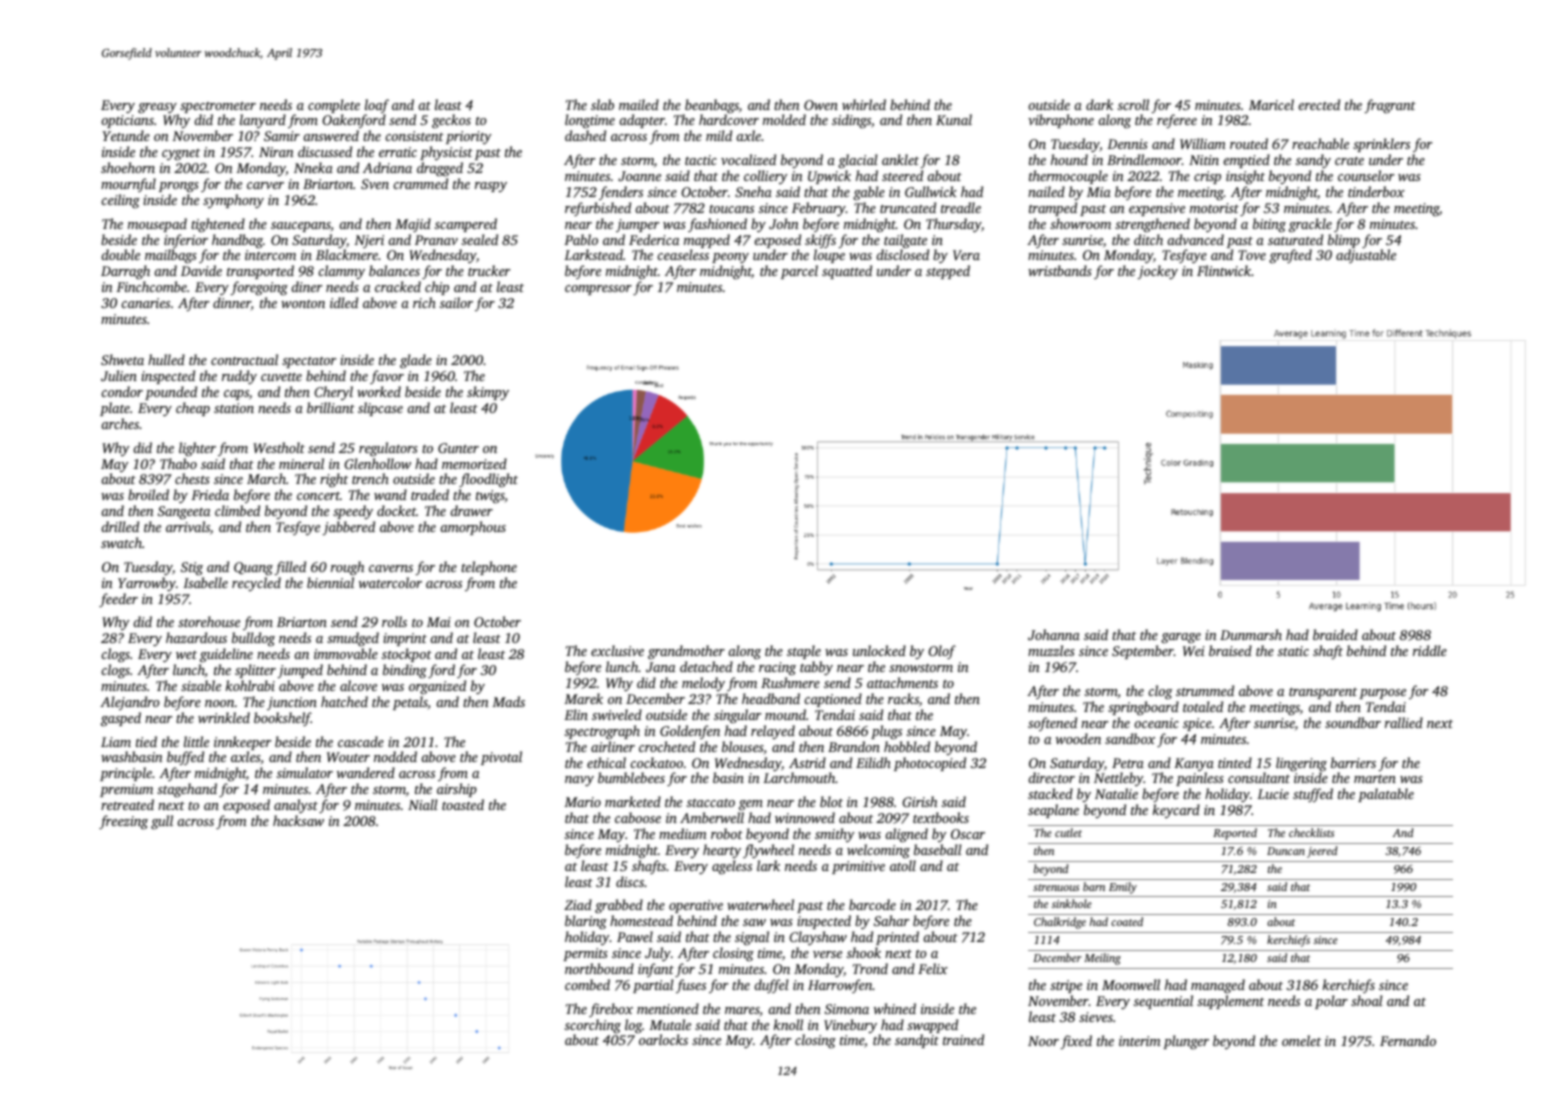 The width and height of the screenshot is (1554, 1099). Describe the element at coordinates (126, 135) in the screenshot. I see `Yetunde` at that location.
